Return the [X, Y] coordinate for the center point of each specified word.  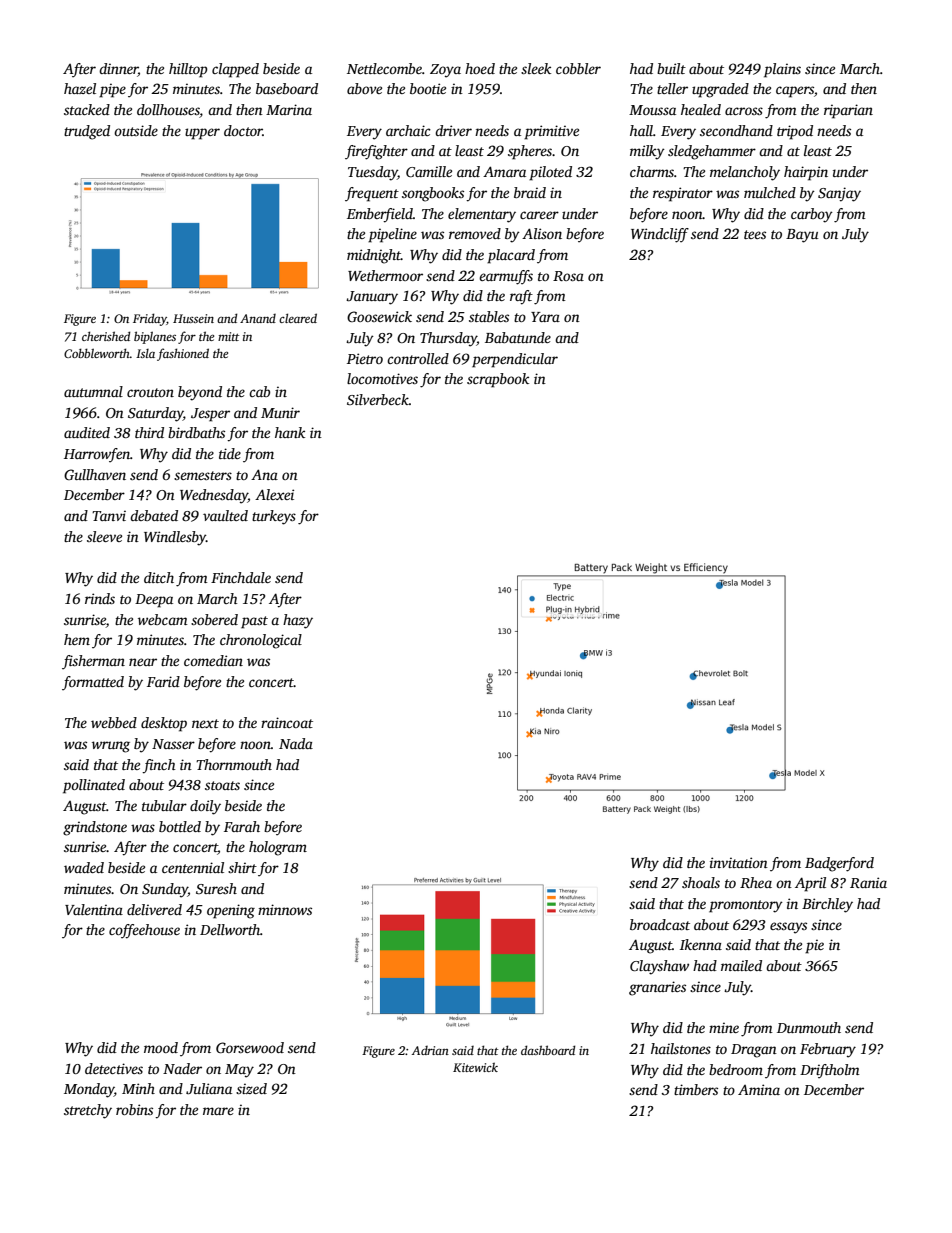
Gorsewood [250, 1047]
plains [782, 70]
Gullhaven [95, 474]
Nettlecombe [384, 68]
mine [724, 1027]
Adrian [430, 1050]
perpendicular [515, 360]
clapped [235, 70]
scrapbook [498, 380]
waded [84, 867]
